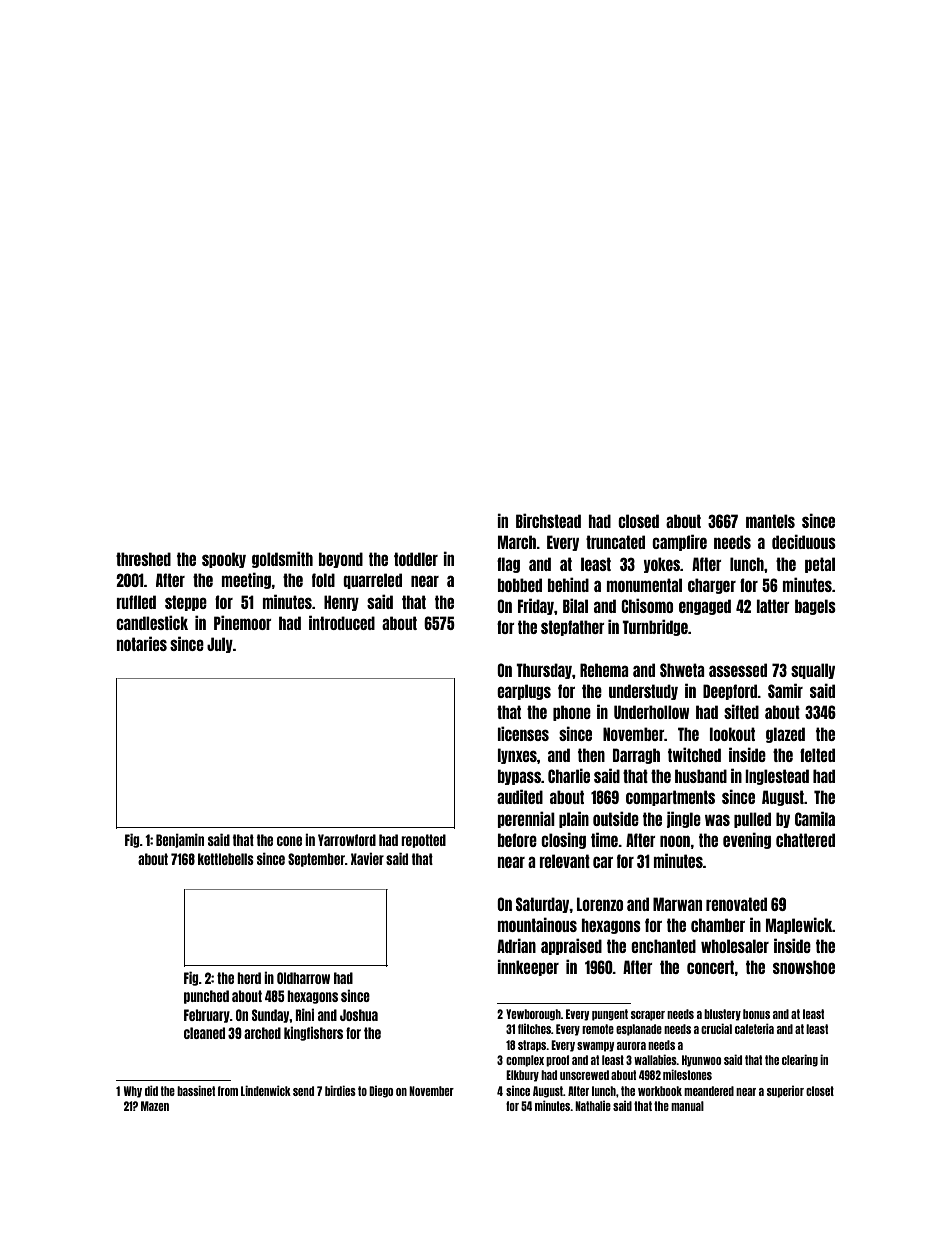 This document has height=1233, width=952. I want to click on licenses, so click(523, 733).
